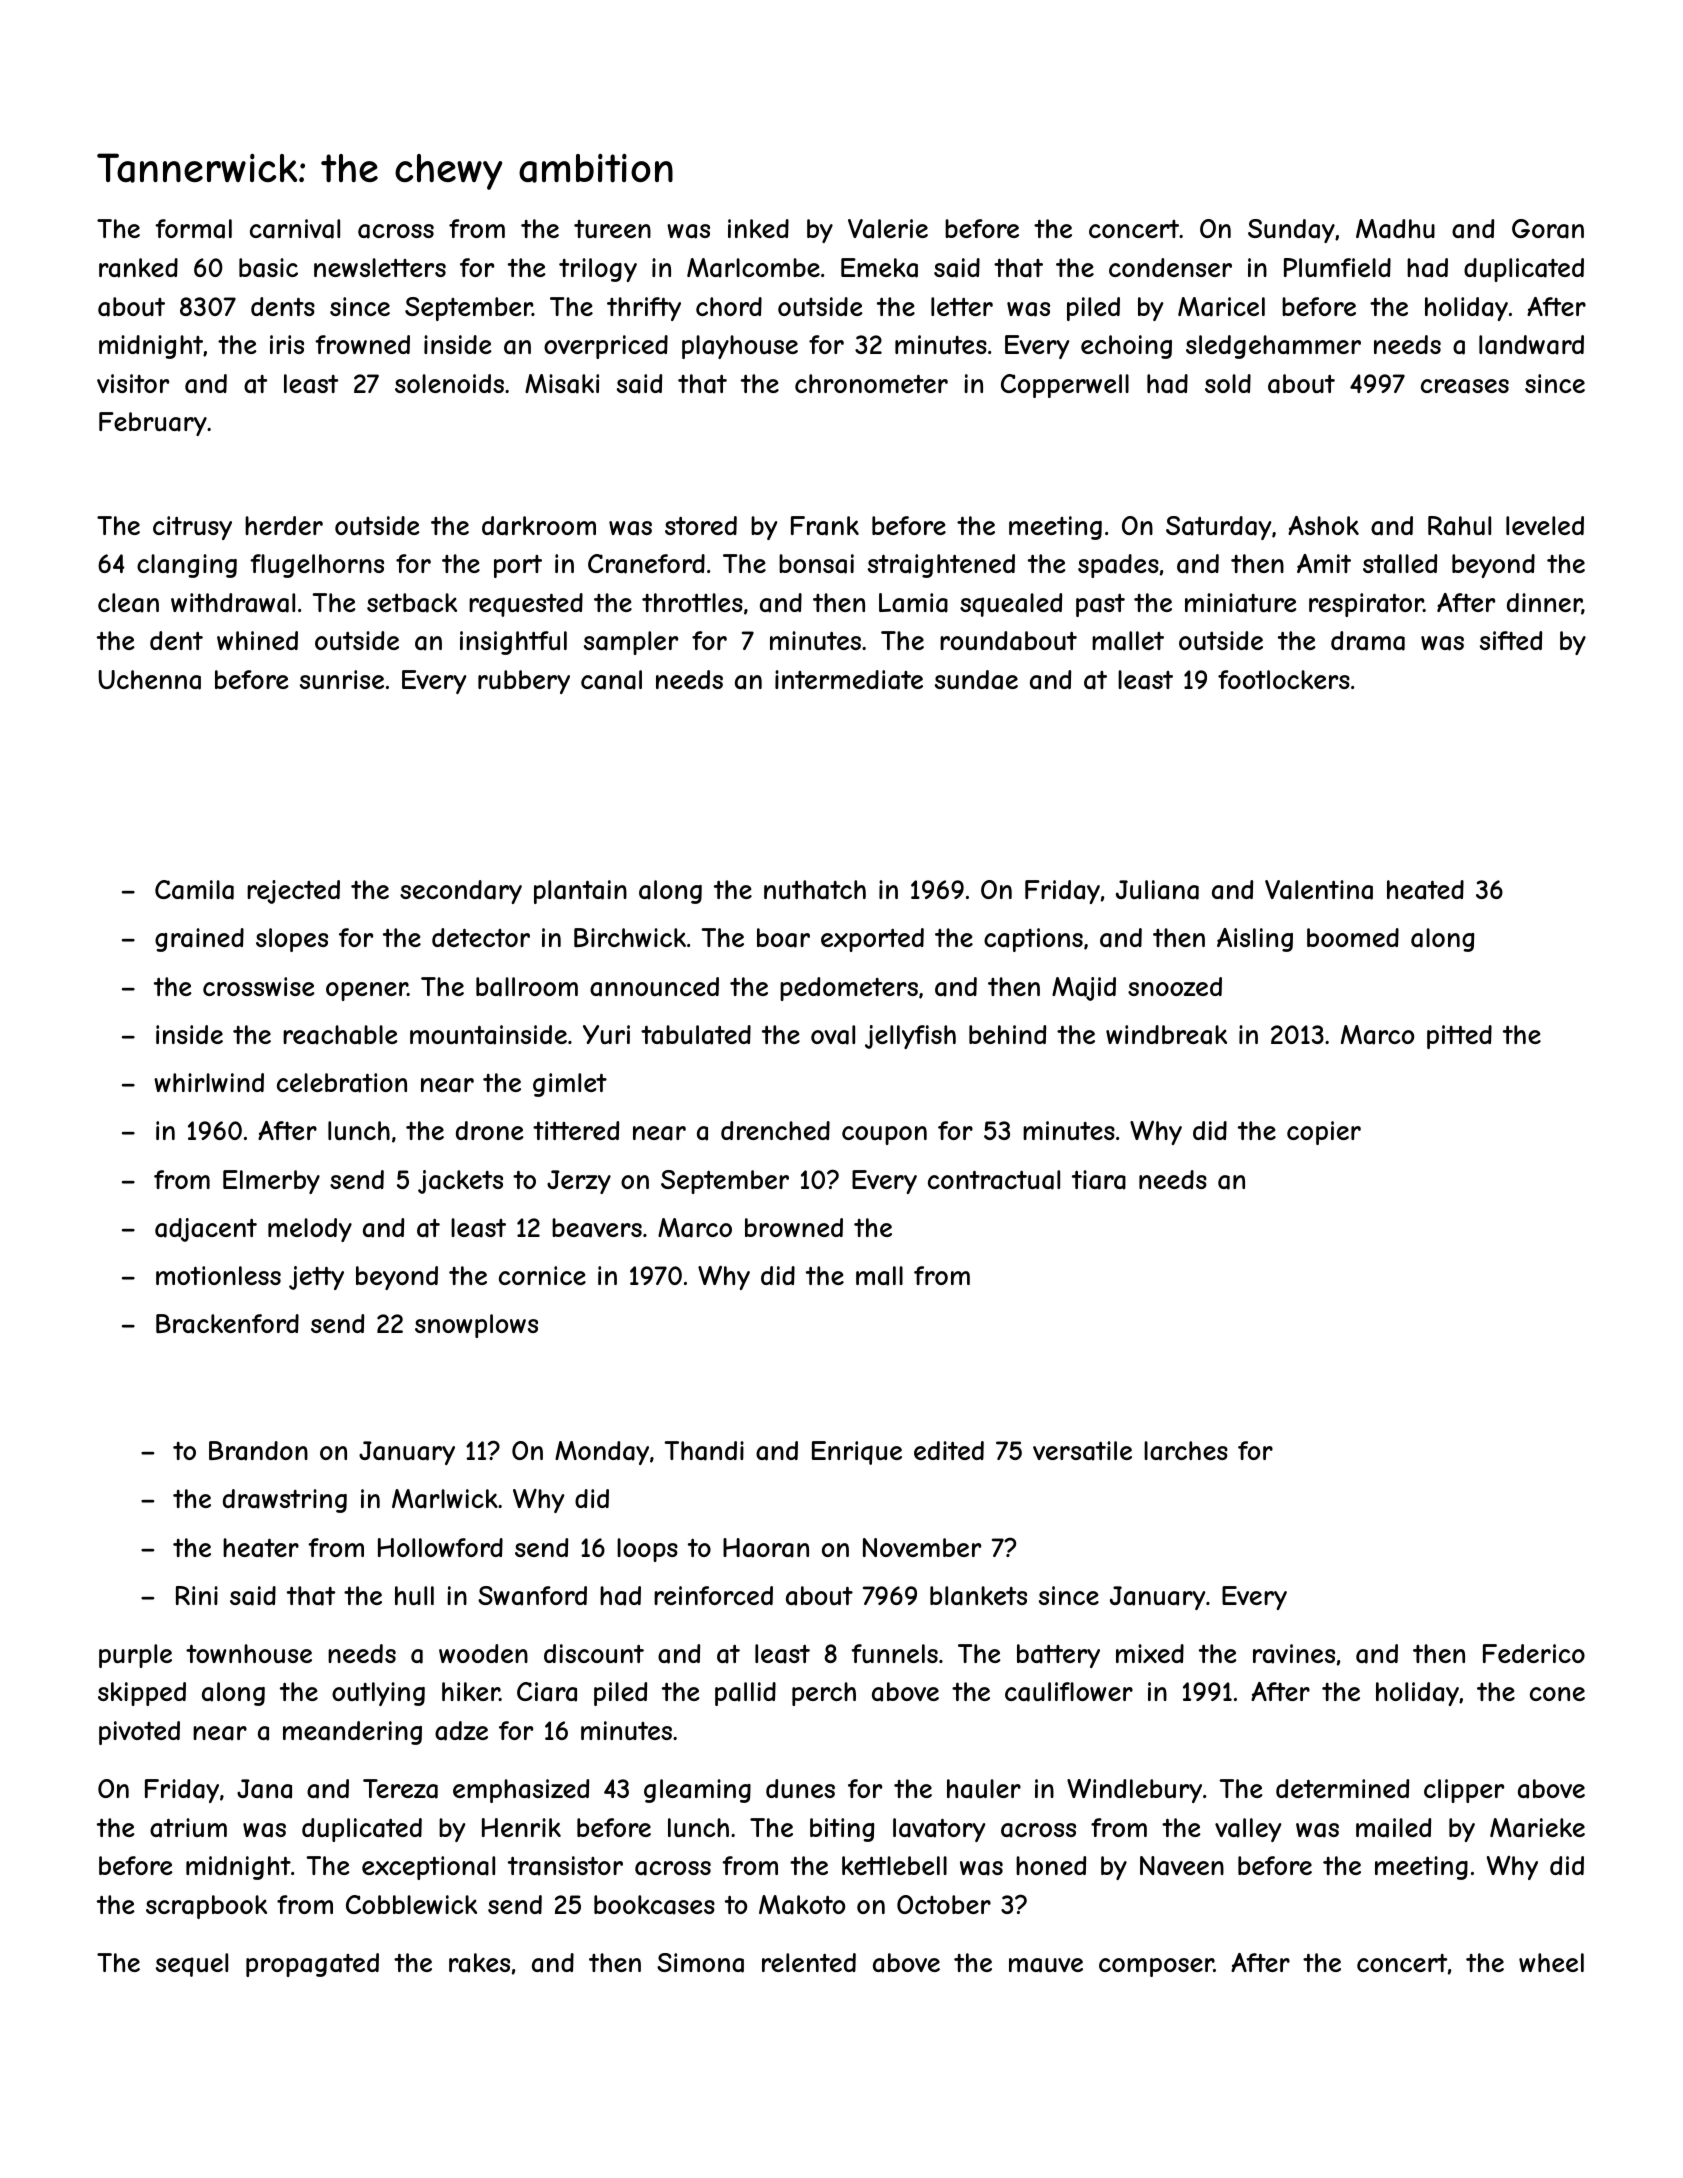 Image resolution: width=1683 pixels, height=2178 pixels. I want to click on Emeka, so click(879, 268).
